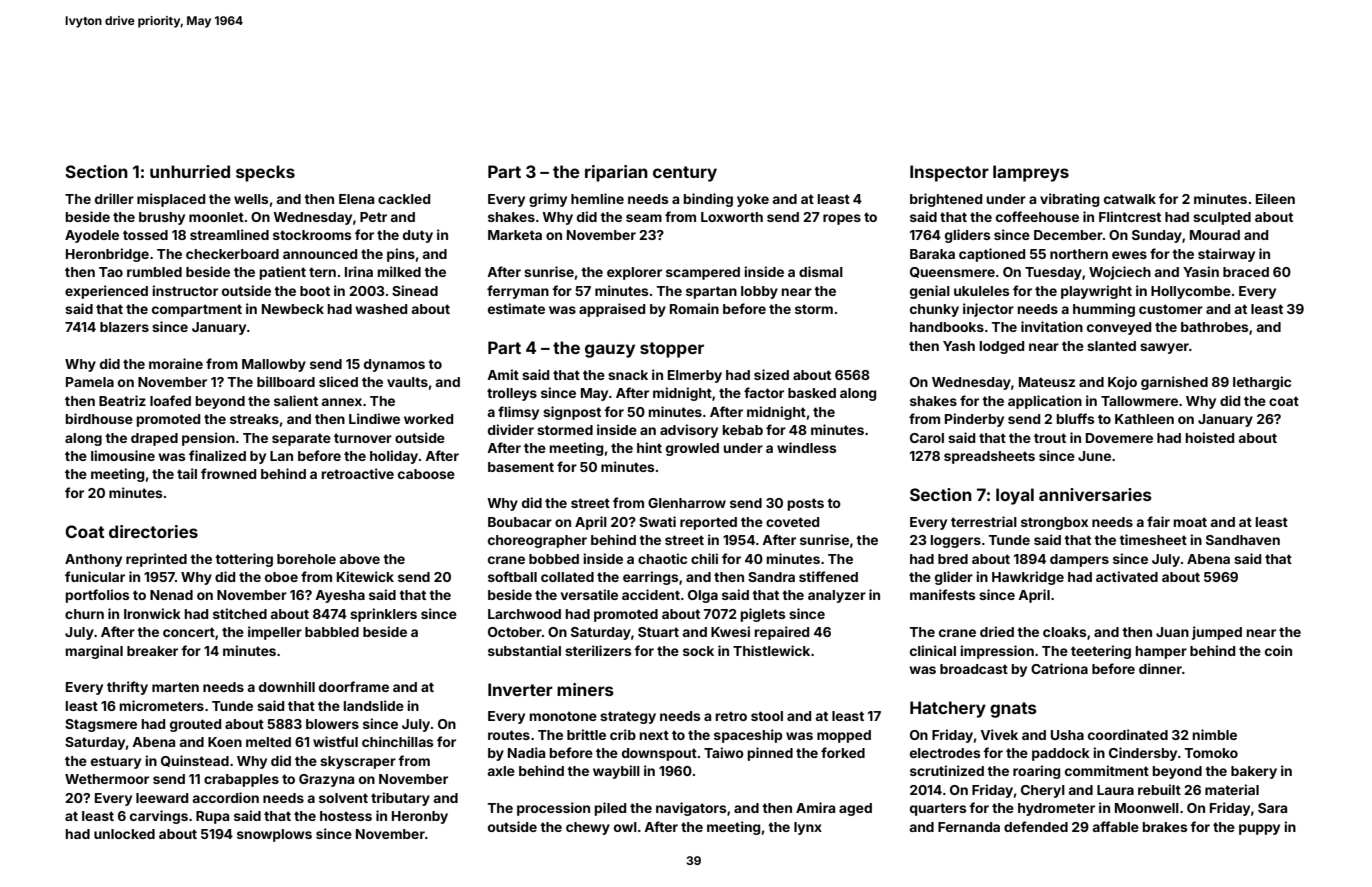  I want to click on frowned, so click(228, 473).
